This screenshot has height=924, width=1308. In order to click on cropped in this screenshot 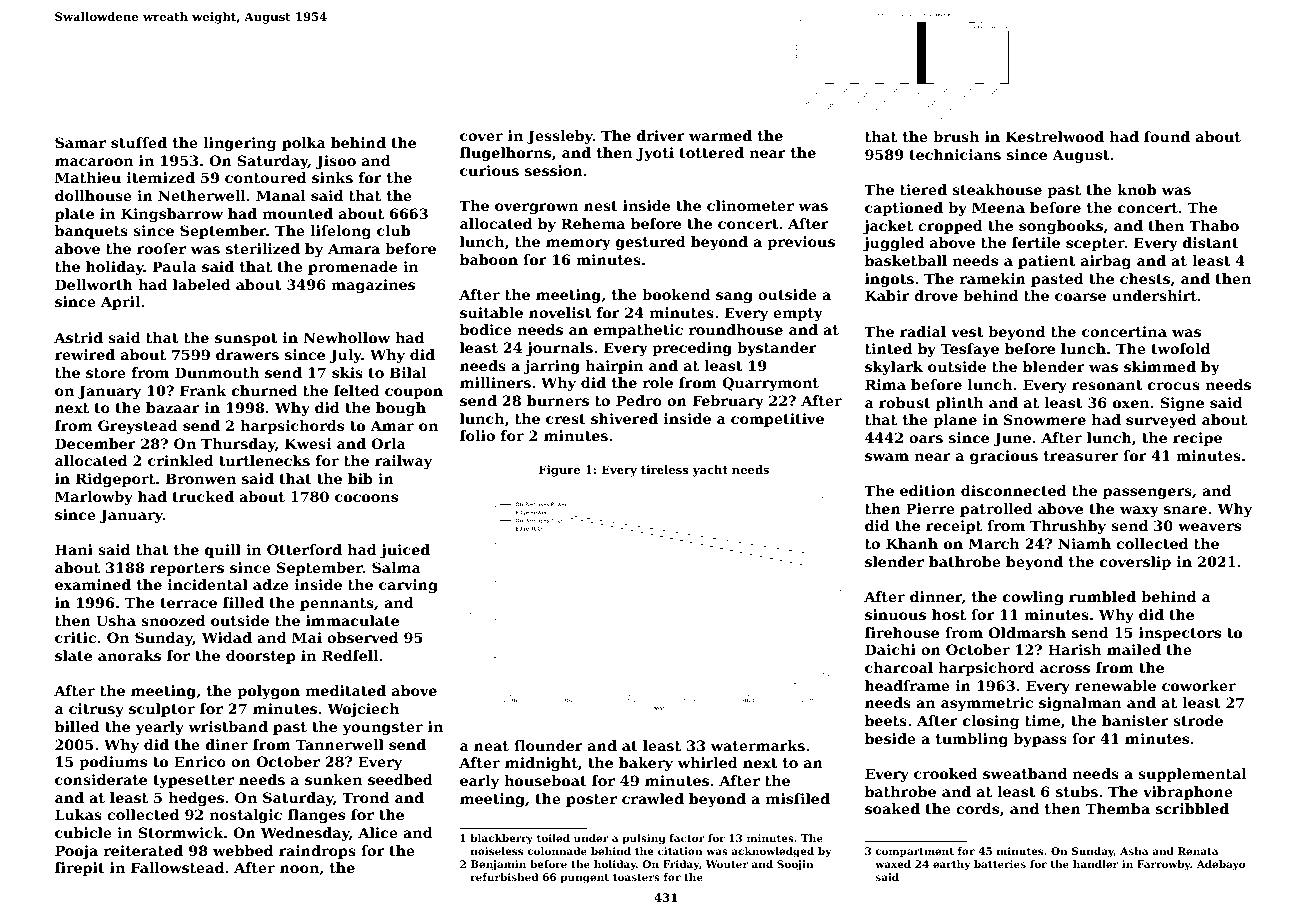, I will do `click(950, 227)`.
